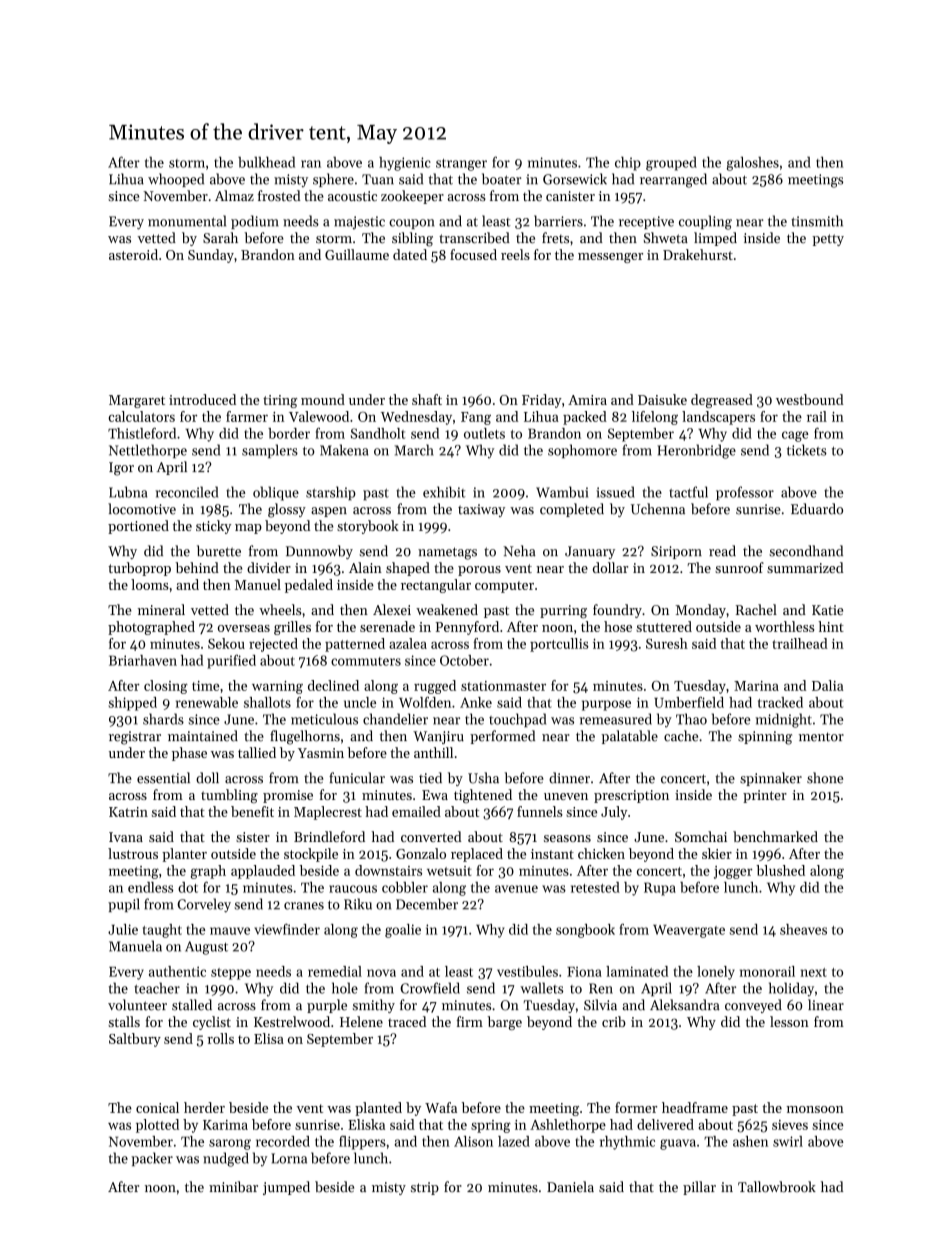  What do you see at coordinates (552, 854) in the image?
I see `instant` at bounding box center [552, 854].
